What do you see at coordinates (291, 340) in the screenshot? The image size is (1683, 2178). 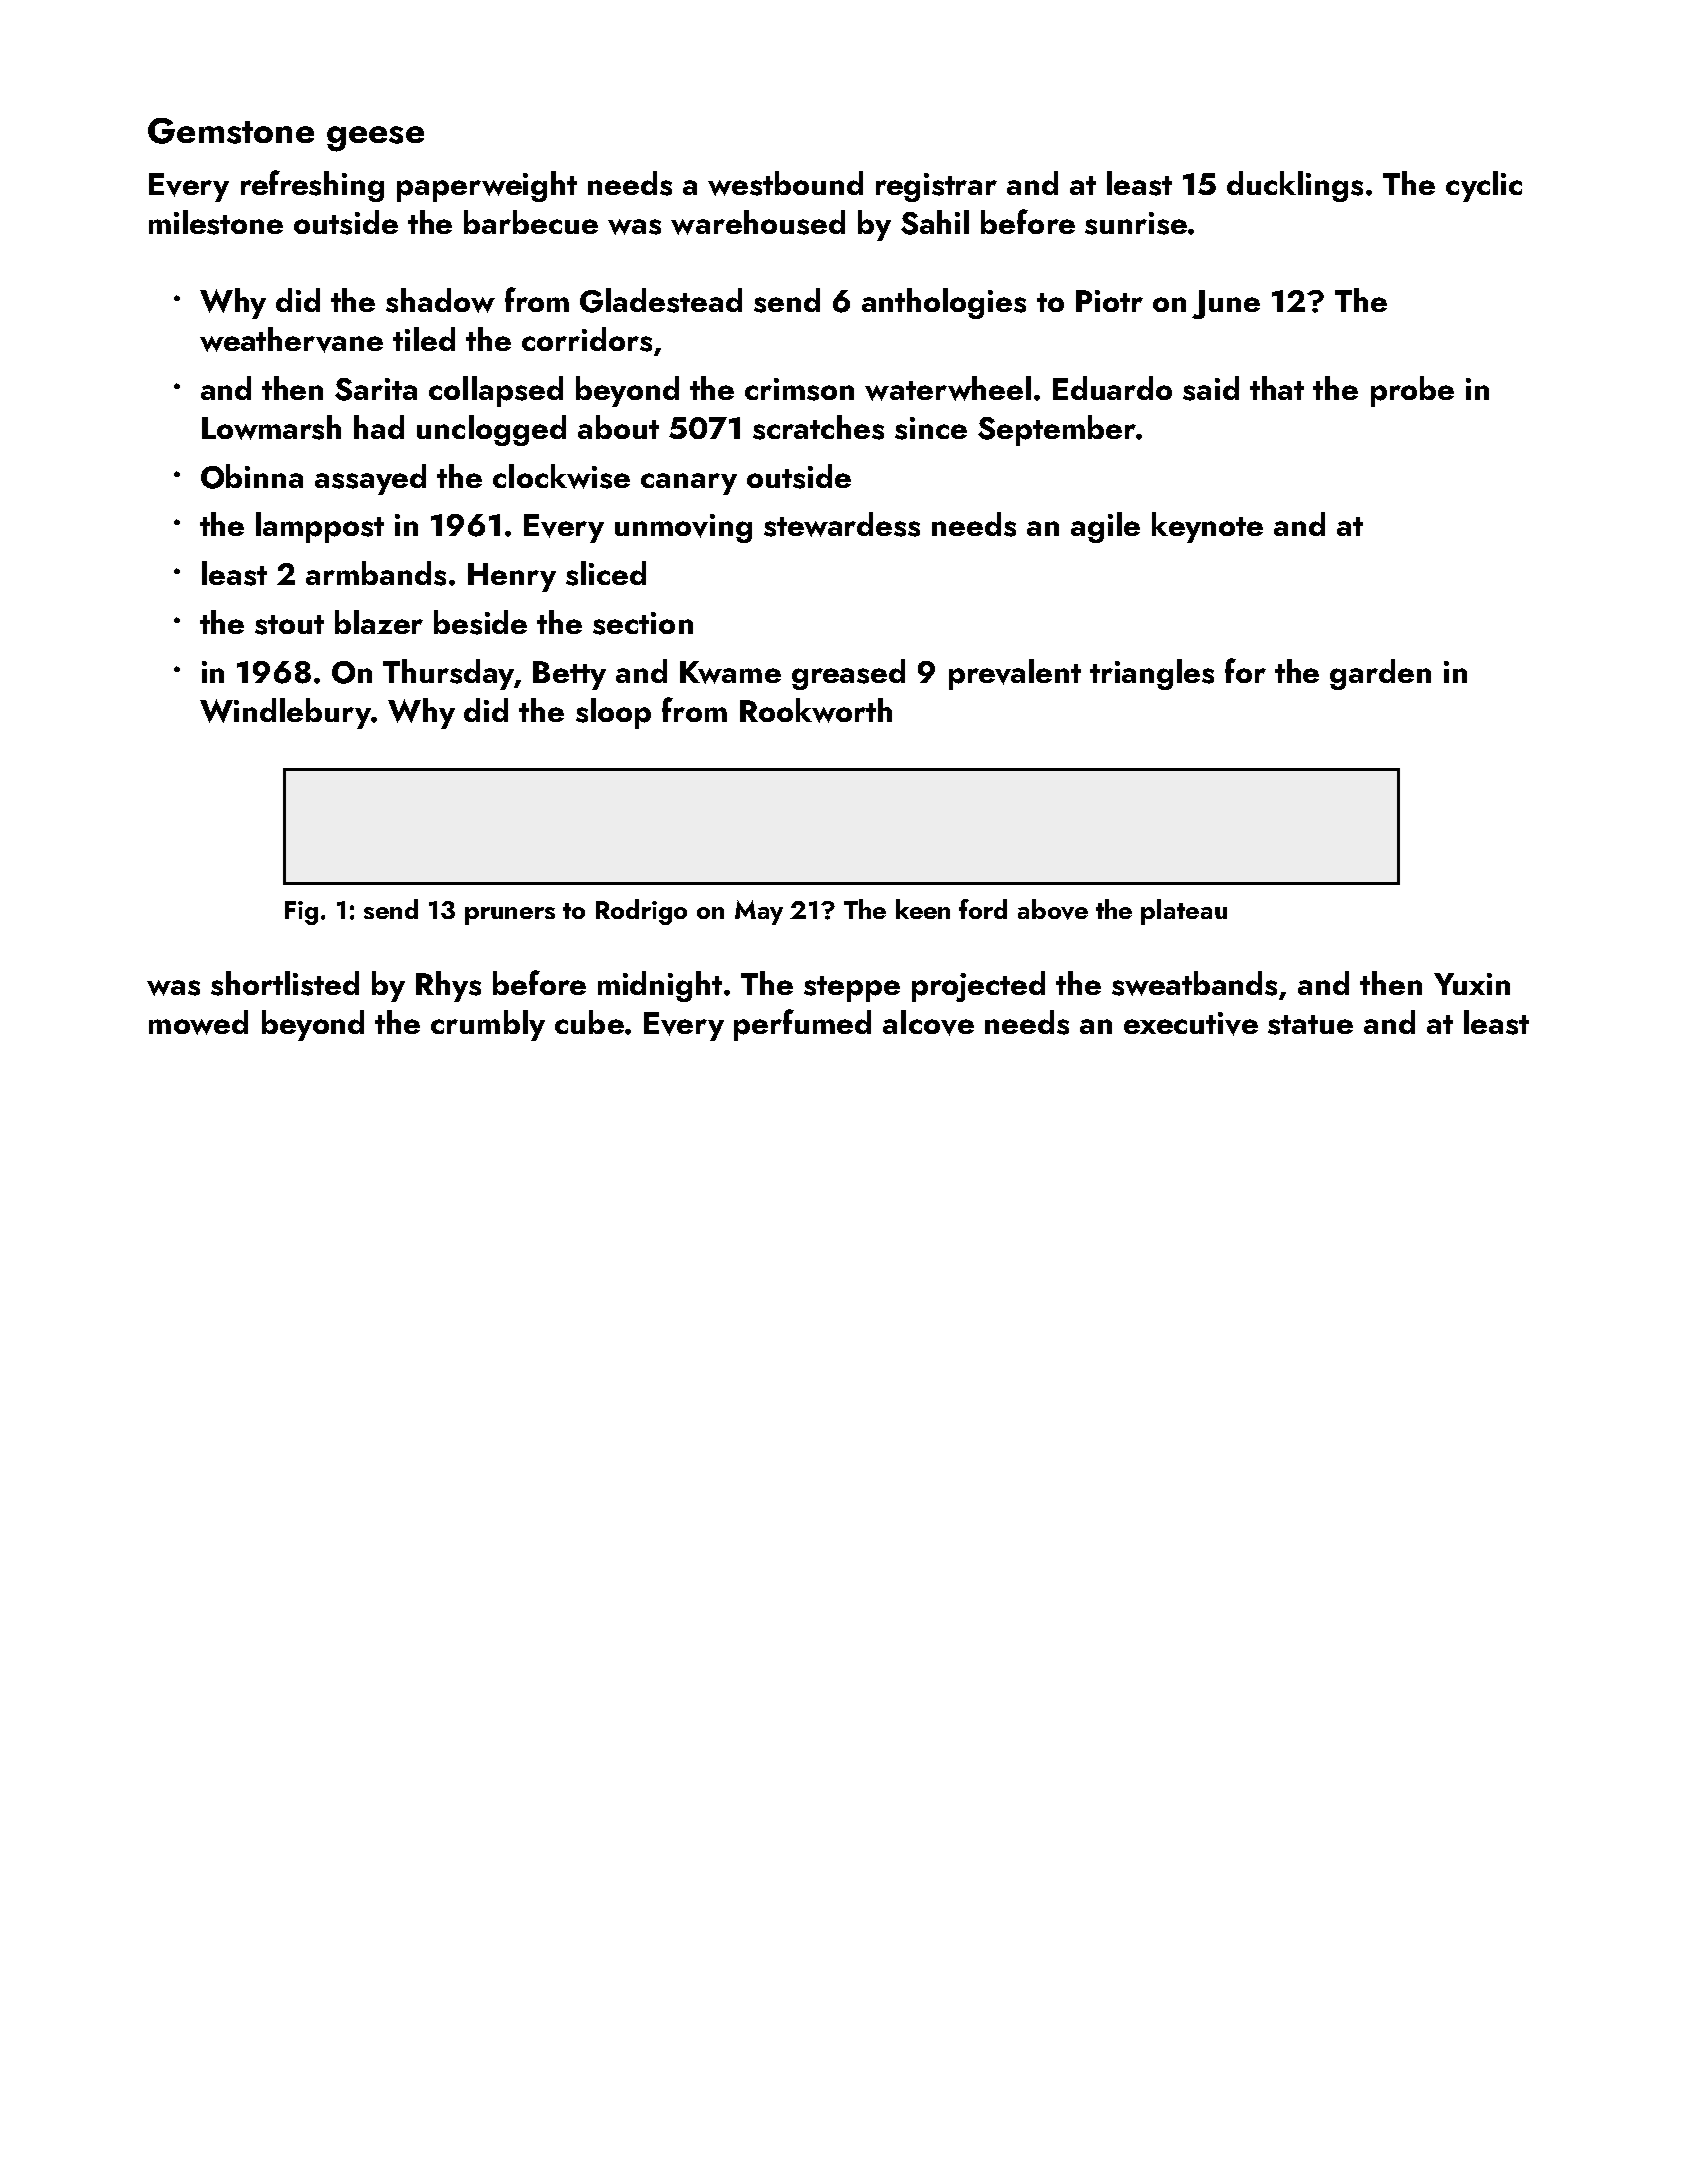 I see `weathervane` at bounding box center [291, 340].
